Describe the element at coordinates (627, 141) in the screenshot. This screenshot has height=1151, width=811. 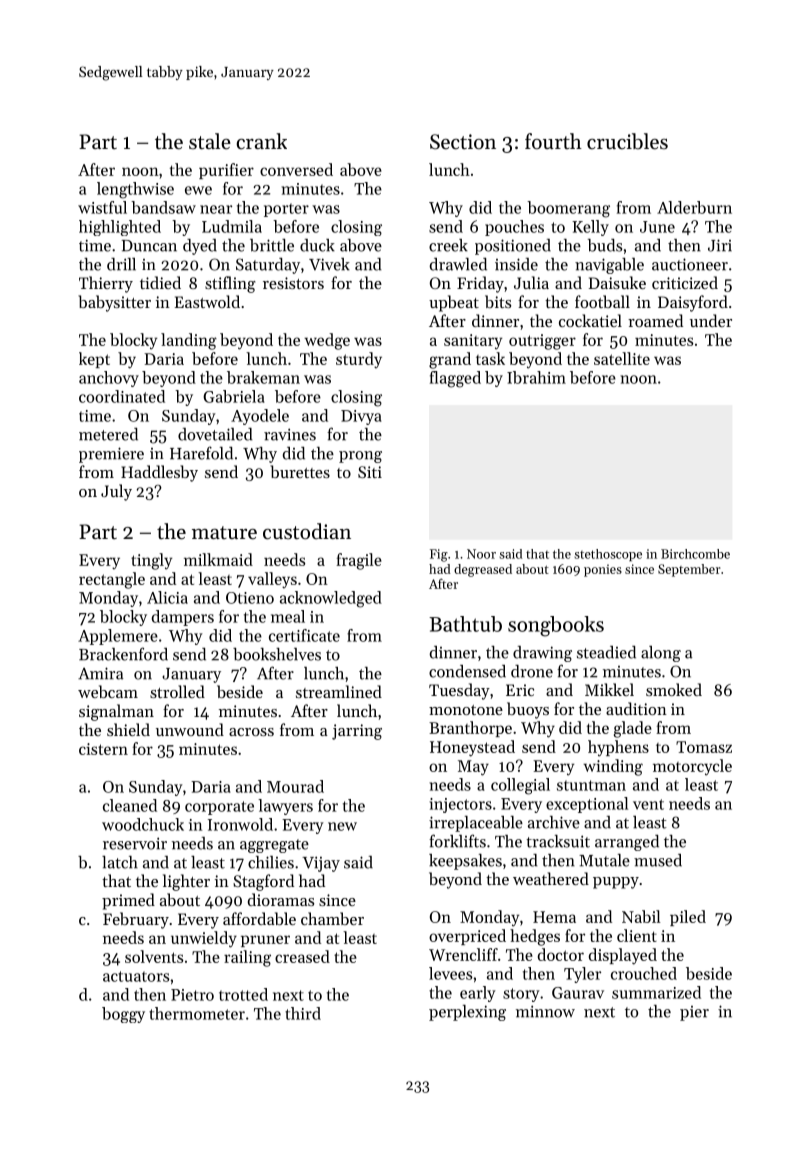
I see `crucibles` at that location.
